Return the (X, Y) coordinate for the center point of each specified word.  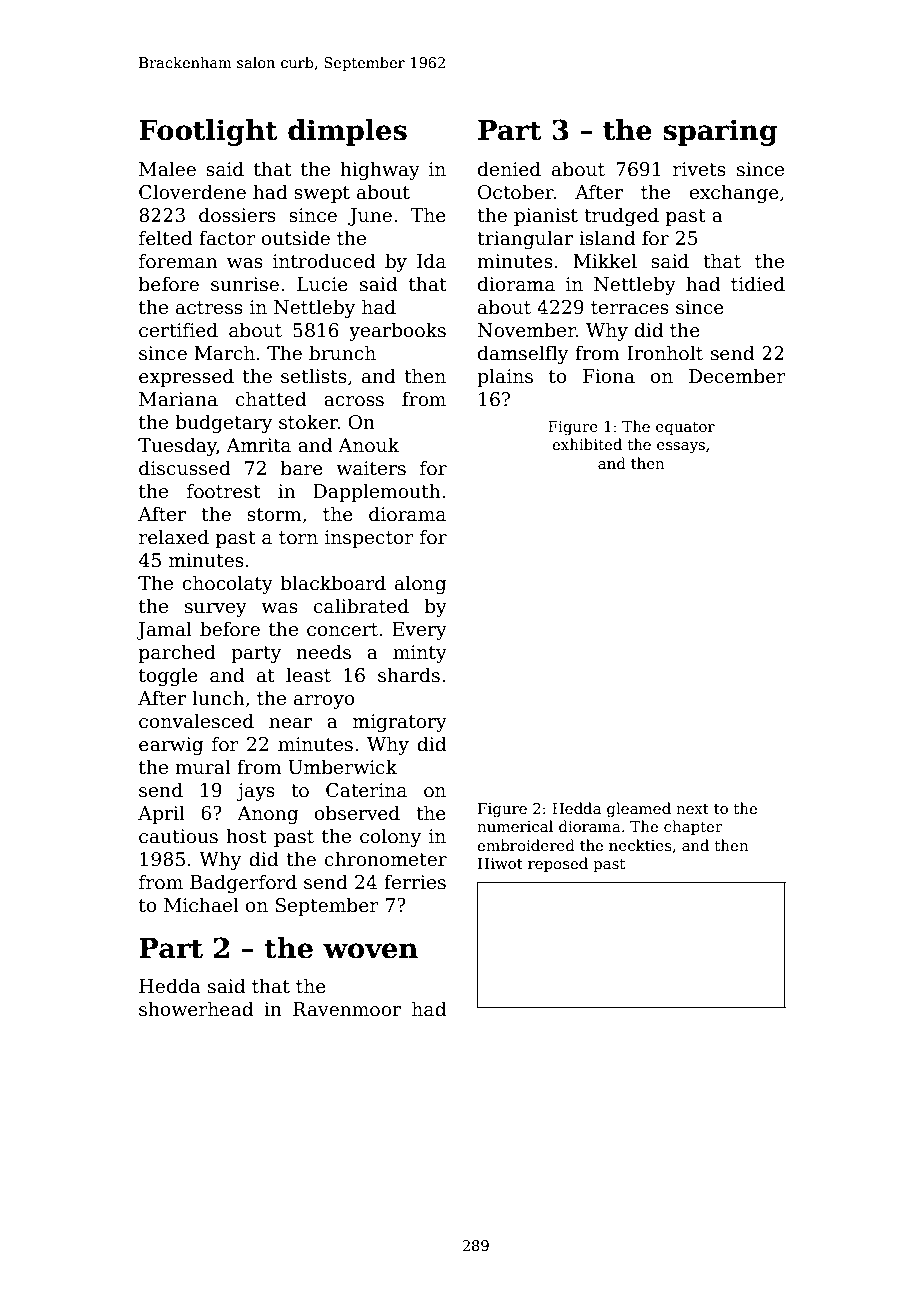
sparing (720, 132)
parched (177, 653)
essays (681, 448)
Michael (201, 905)
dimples (347, 132)
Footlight (208, 132)
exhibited (587, 444)
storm (274, 515)
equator (685, 428)
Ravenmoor (347, 1009)
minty (420, 654)
